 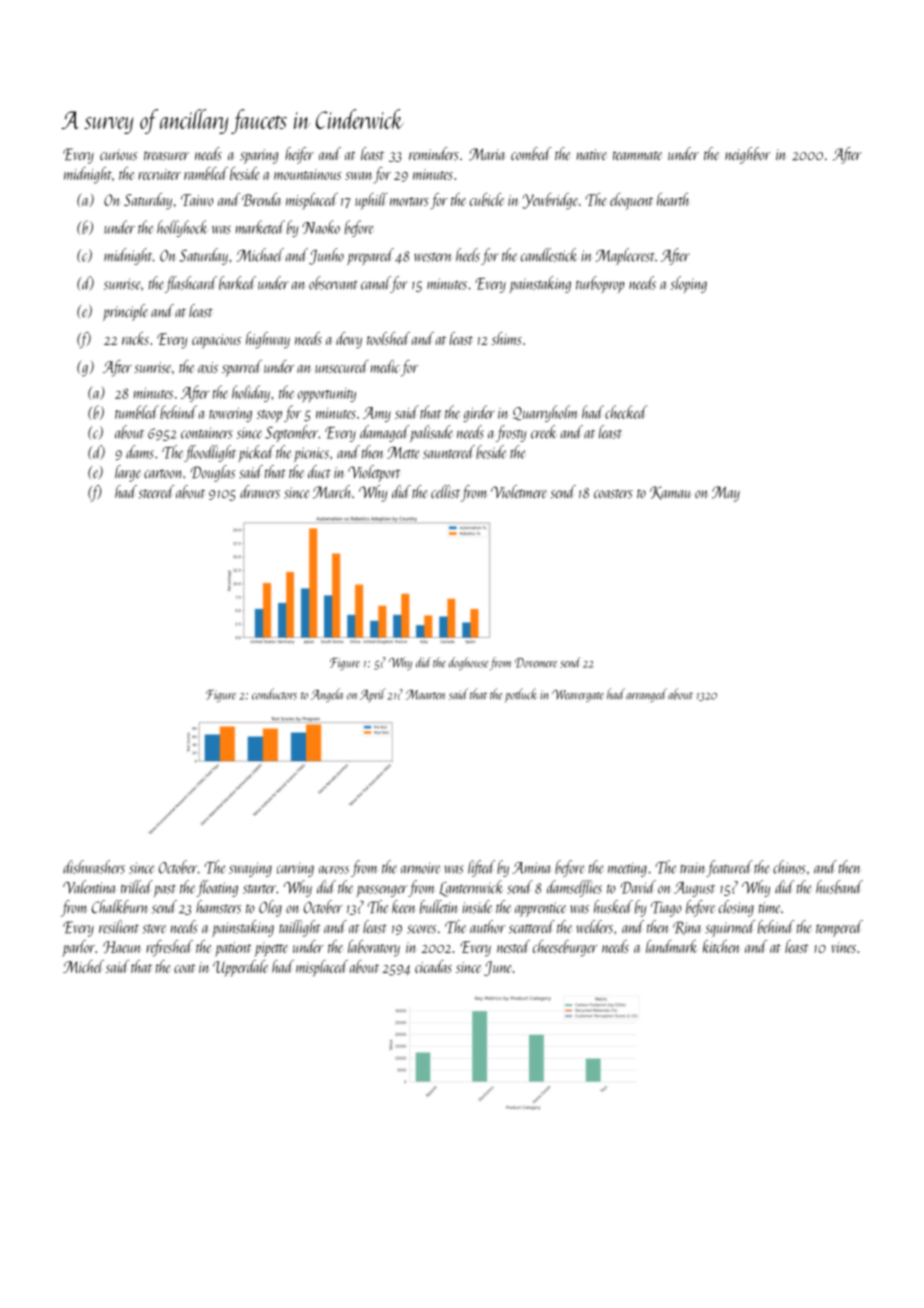 What do you see at coordinates (377, 414) in the screenshot?
I see `Amy` at bounding box center [377, 414].
